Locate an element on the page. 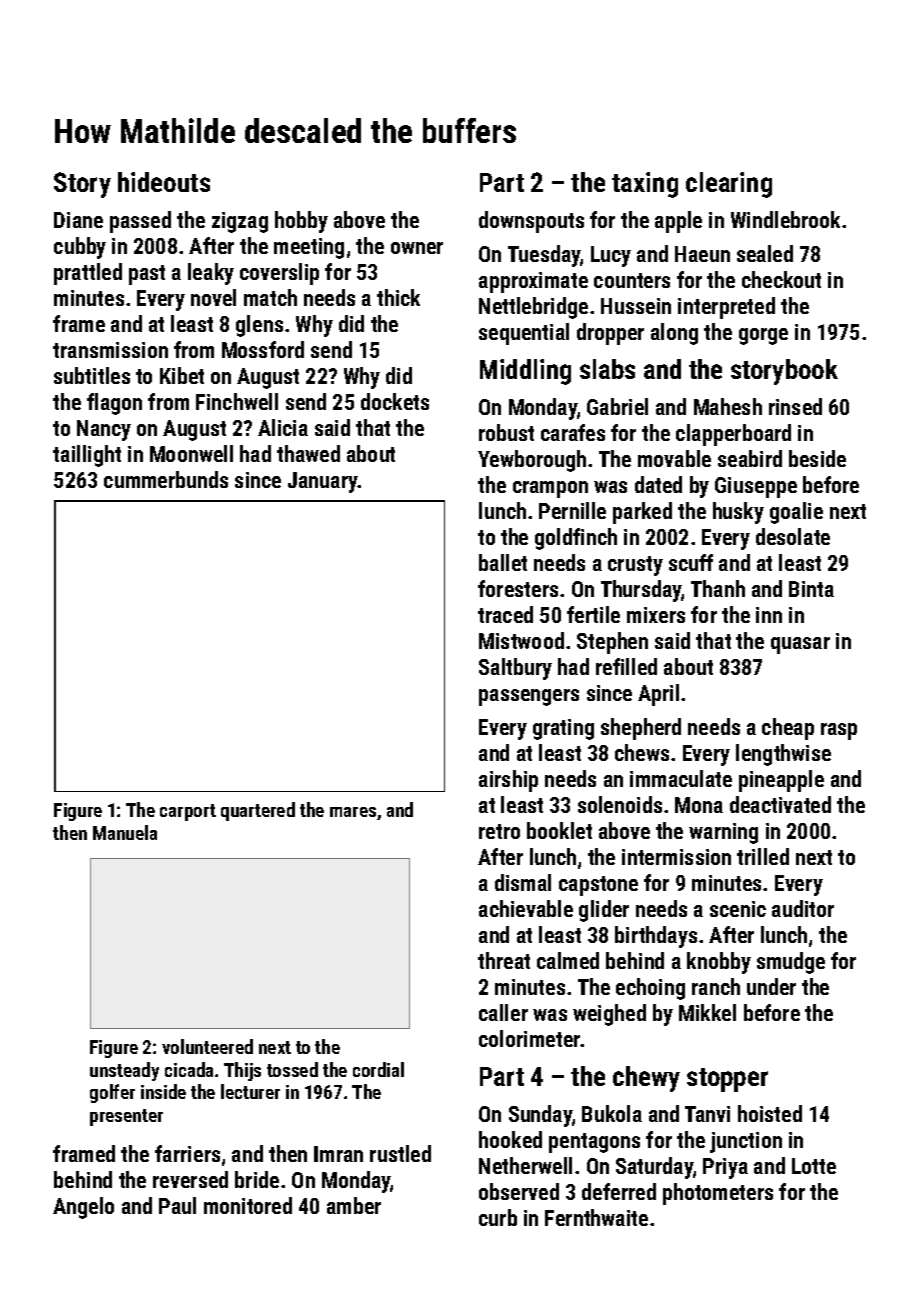  cummerbunds is located at coordinates (166, 479).
